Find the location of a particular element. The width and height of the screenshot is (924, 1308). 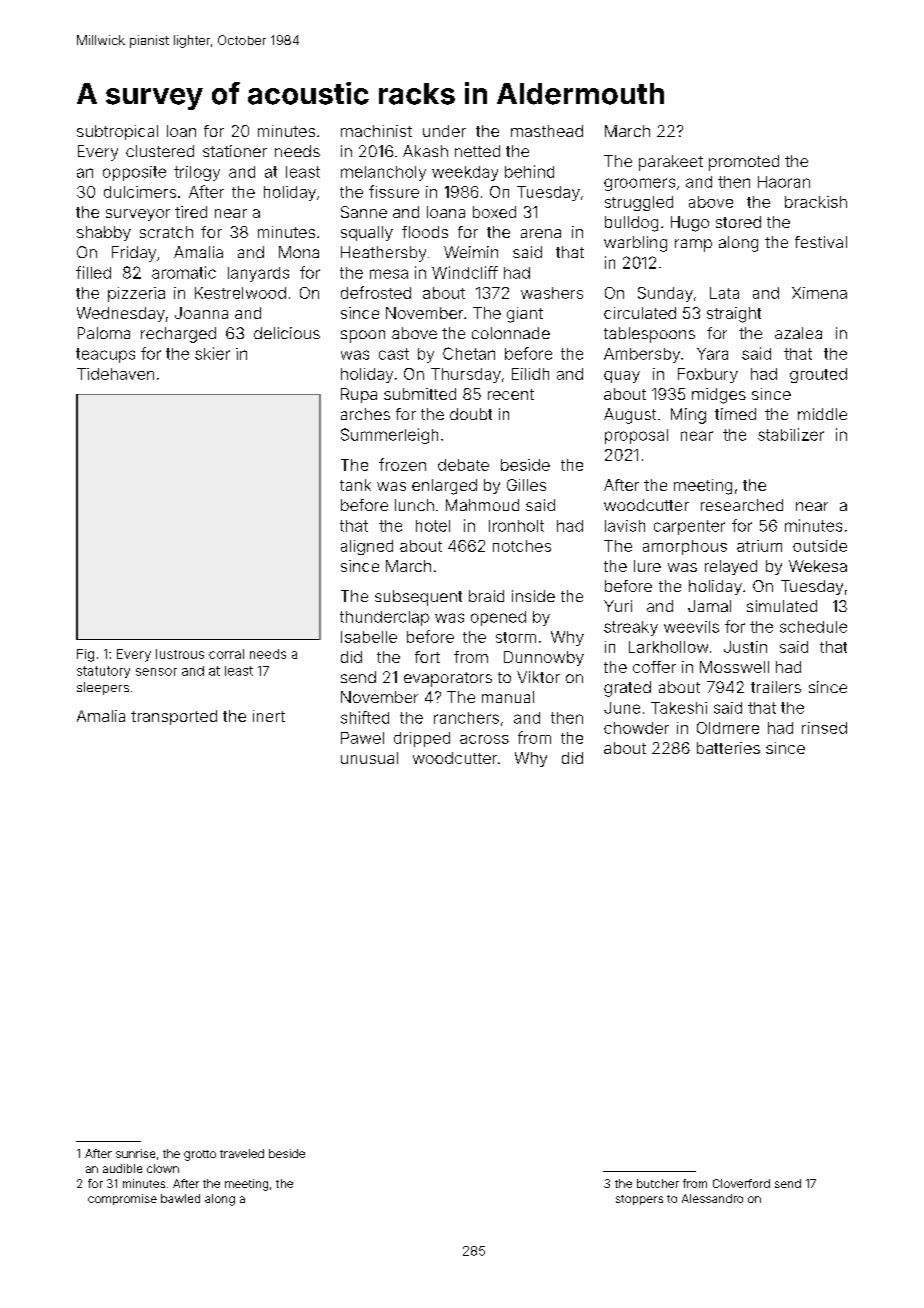

squally is located at coordinates (367, 233).
